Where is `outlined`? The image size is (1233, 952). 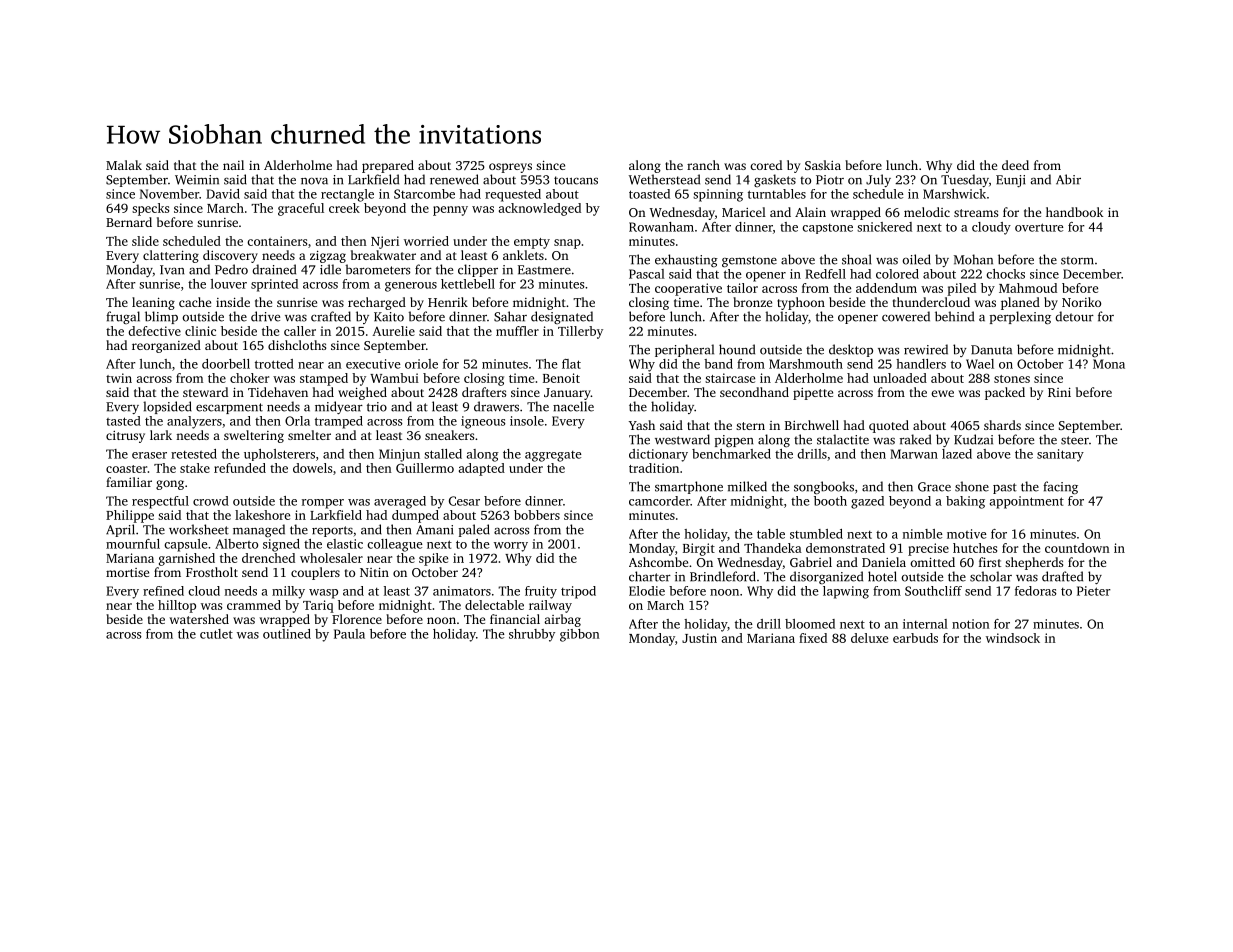
outlined is located at coordinates (287, 634).
